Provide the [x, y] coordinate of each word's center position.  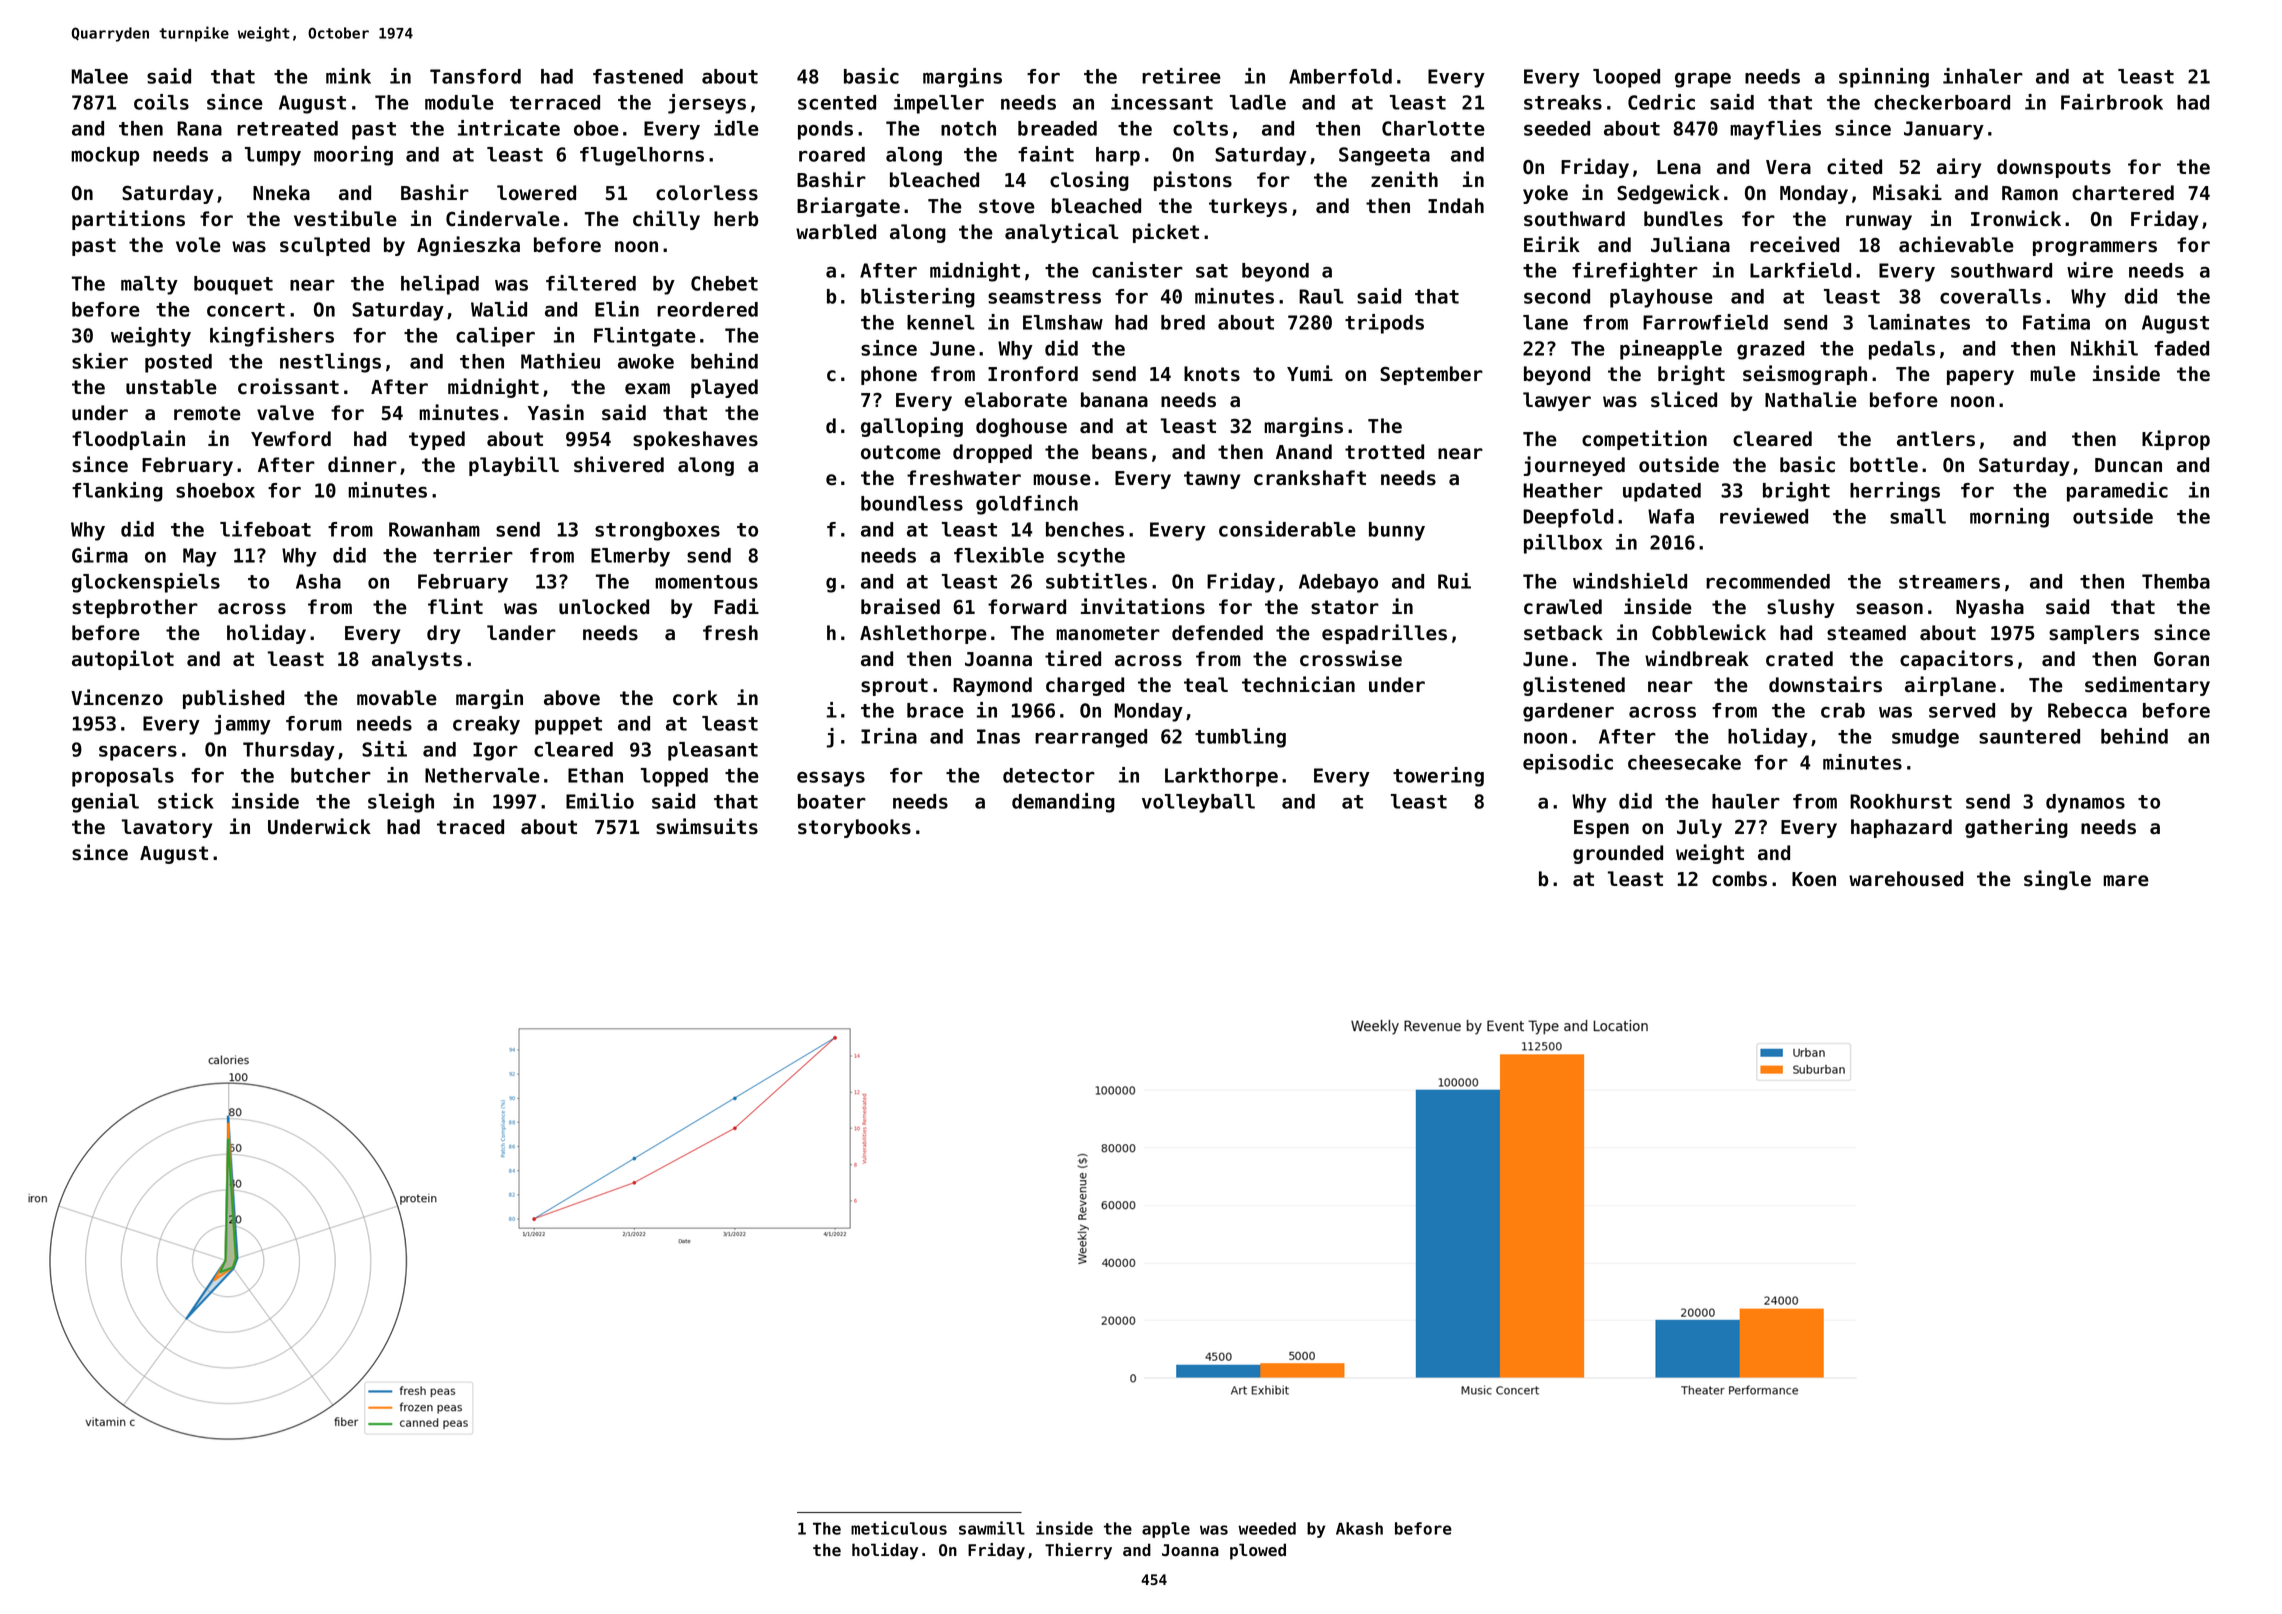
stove [1007, 206]
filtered [591, 283]
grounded [1618, 854]
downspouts [2054, 168]
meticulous [899, 1528]
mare [2126, 881]
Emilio [600, 801]
